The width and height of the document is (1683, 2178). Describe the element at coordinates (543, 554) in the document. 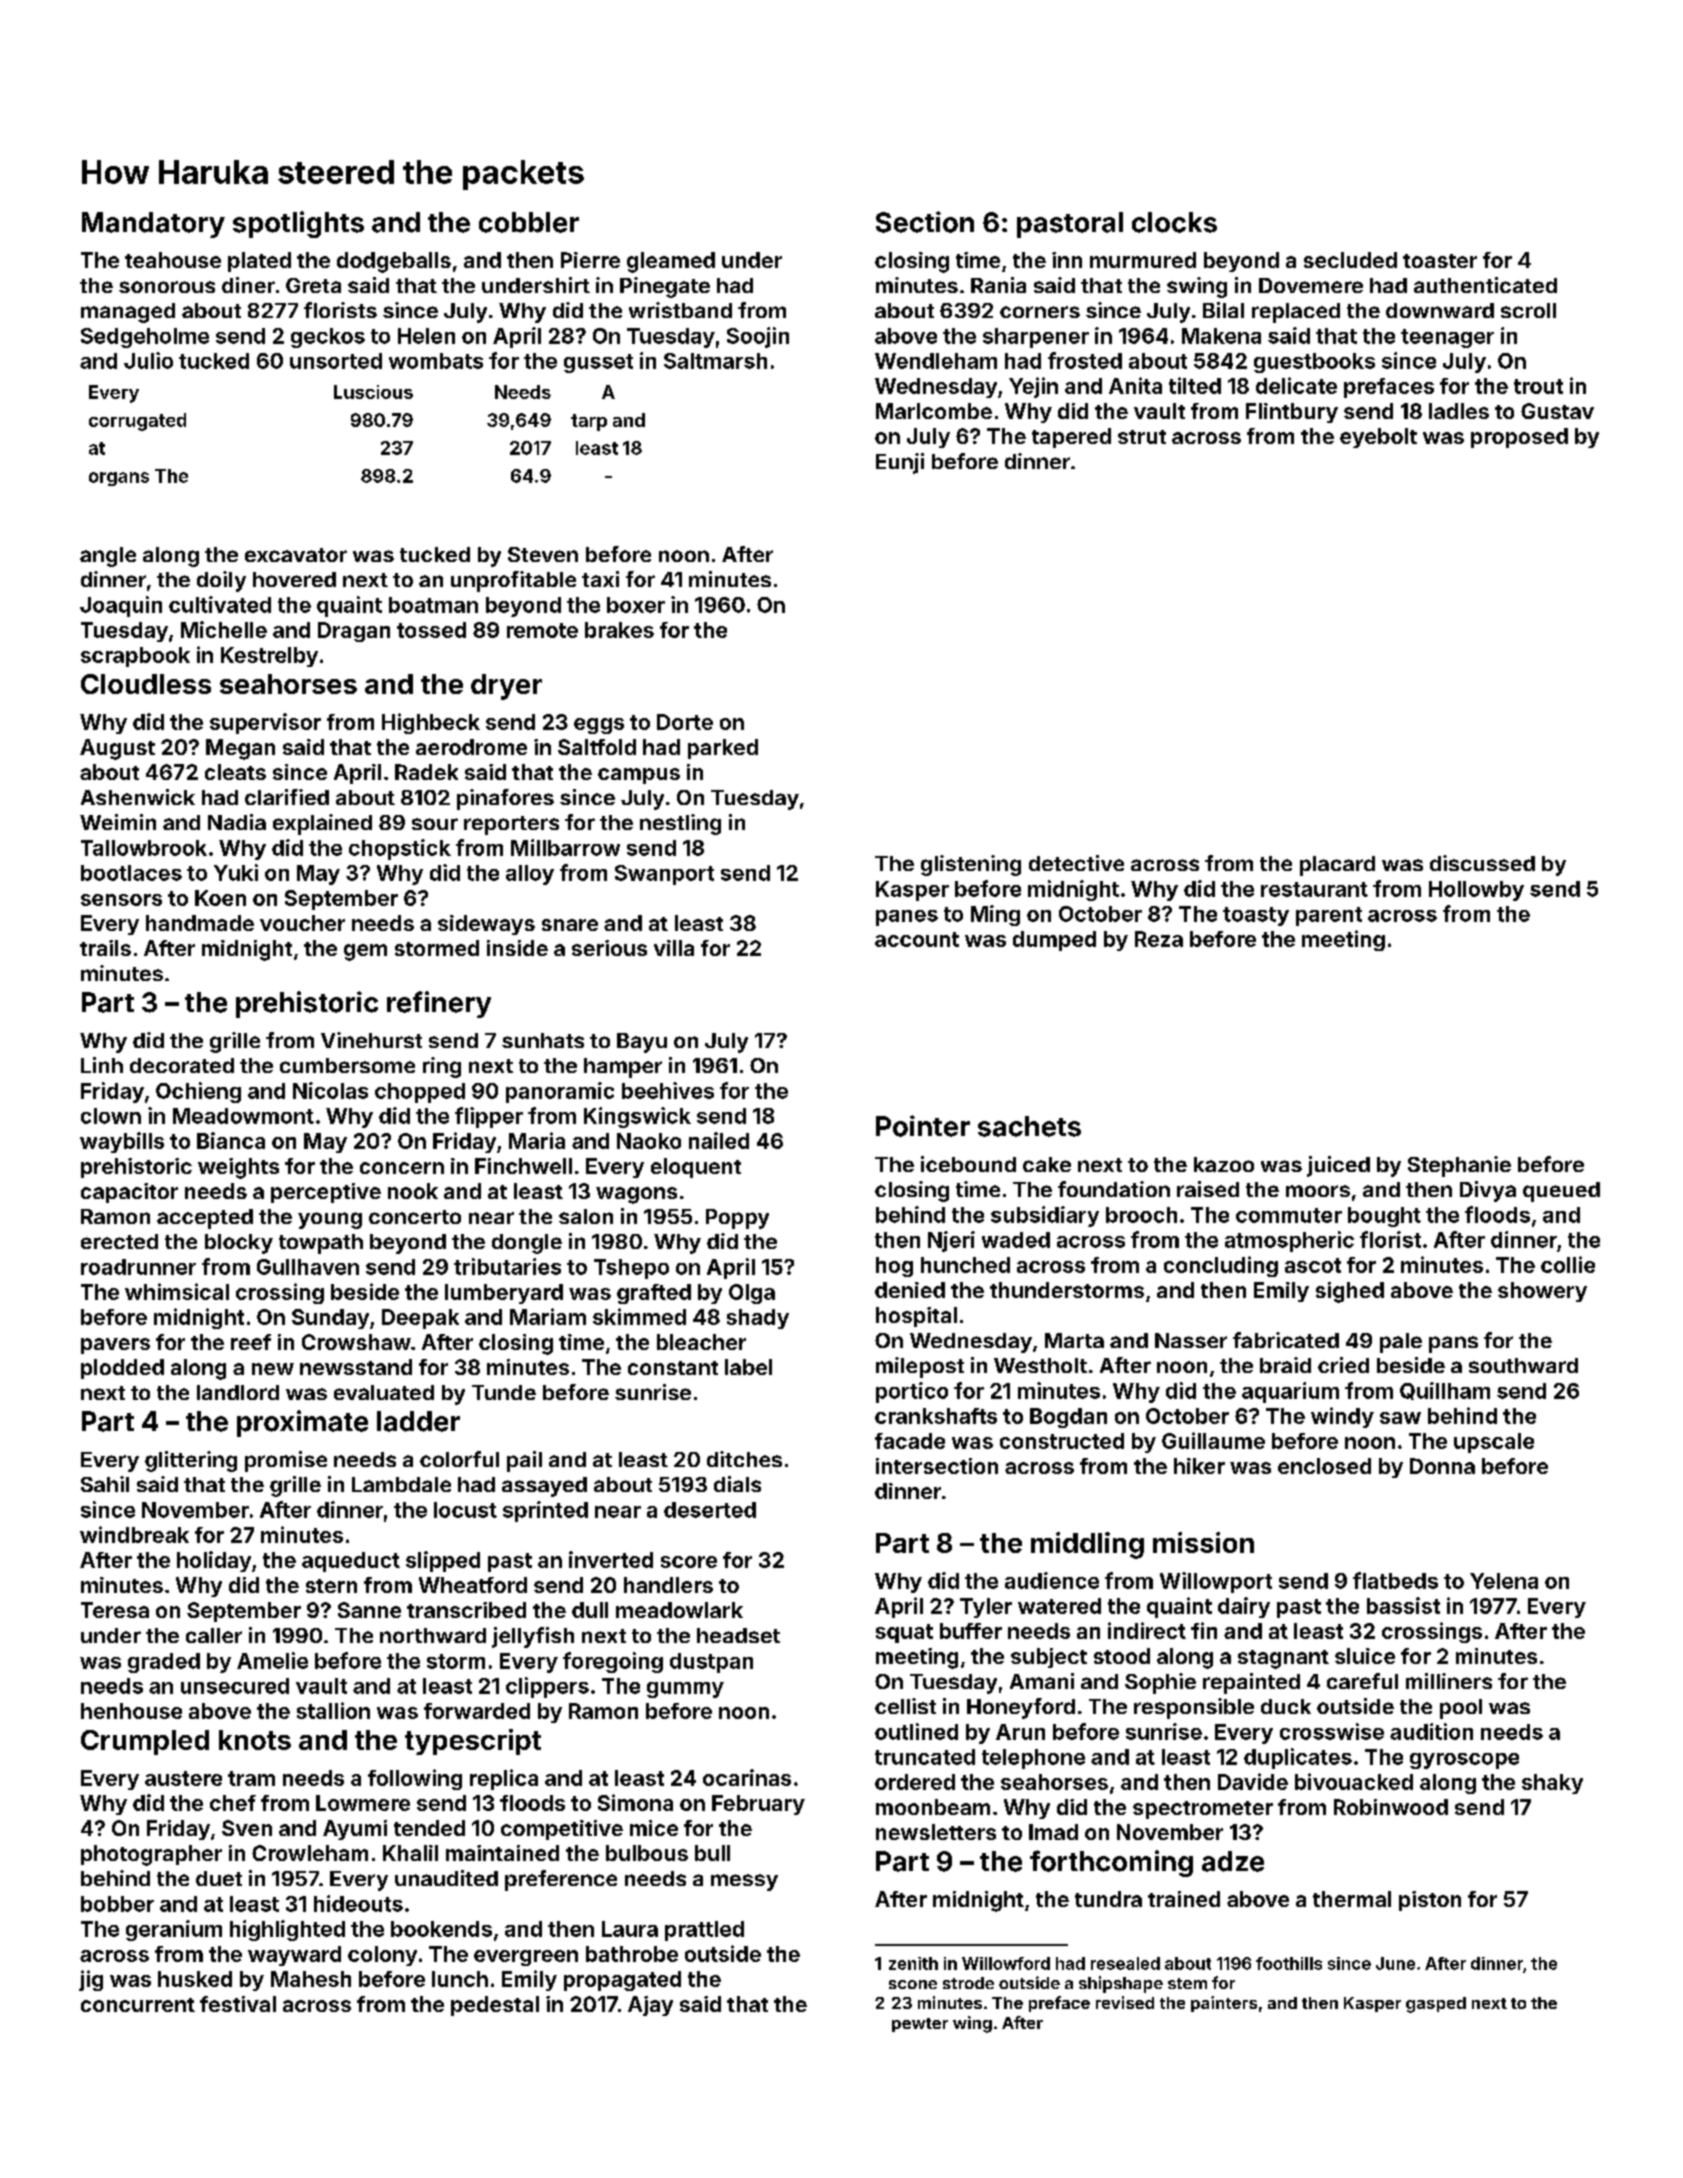

I see `Steven` at that location.
